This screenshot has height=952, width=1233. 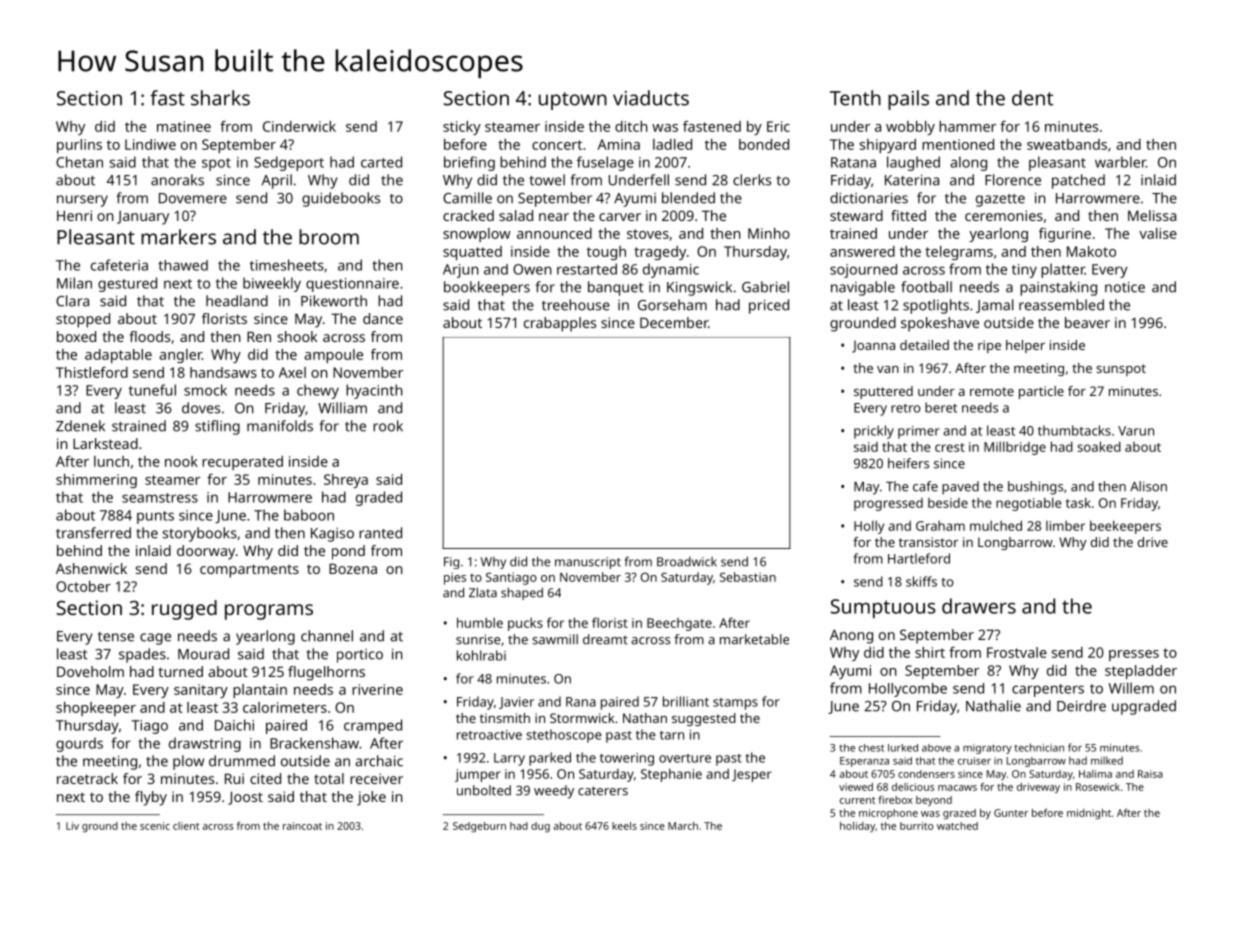 What do you see at coordinates (1089, 814) in the screenshot?
I see `midnight` at bounding box center [1089, 814].
